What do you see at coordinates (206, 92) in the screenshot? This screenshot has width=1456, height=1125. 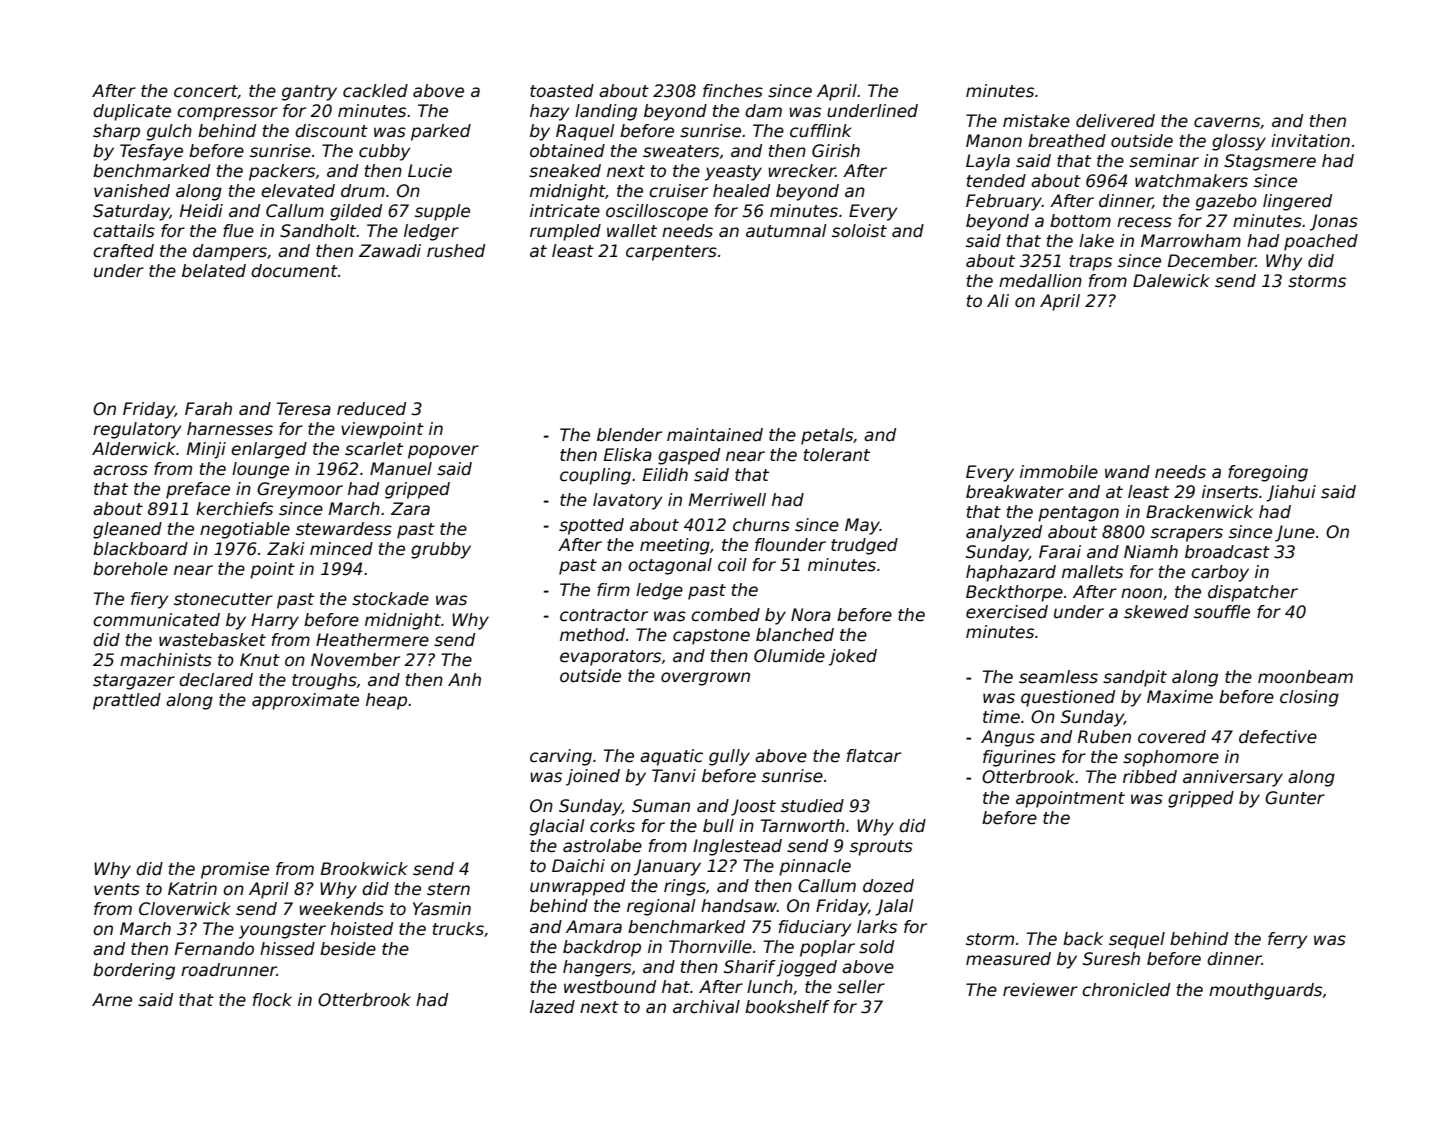 I see `concert` at bounding box center [206, 92].
